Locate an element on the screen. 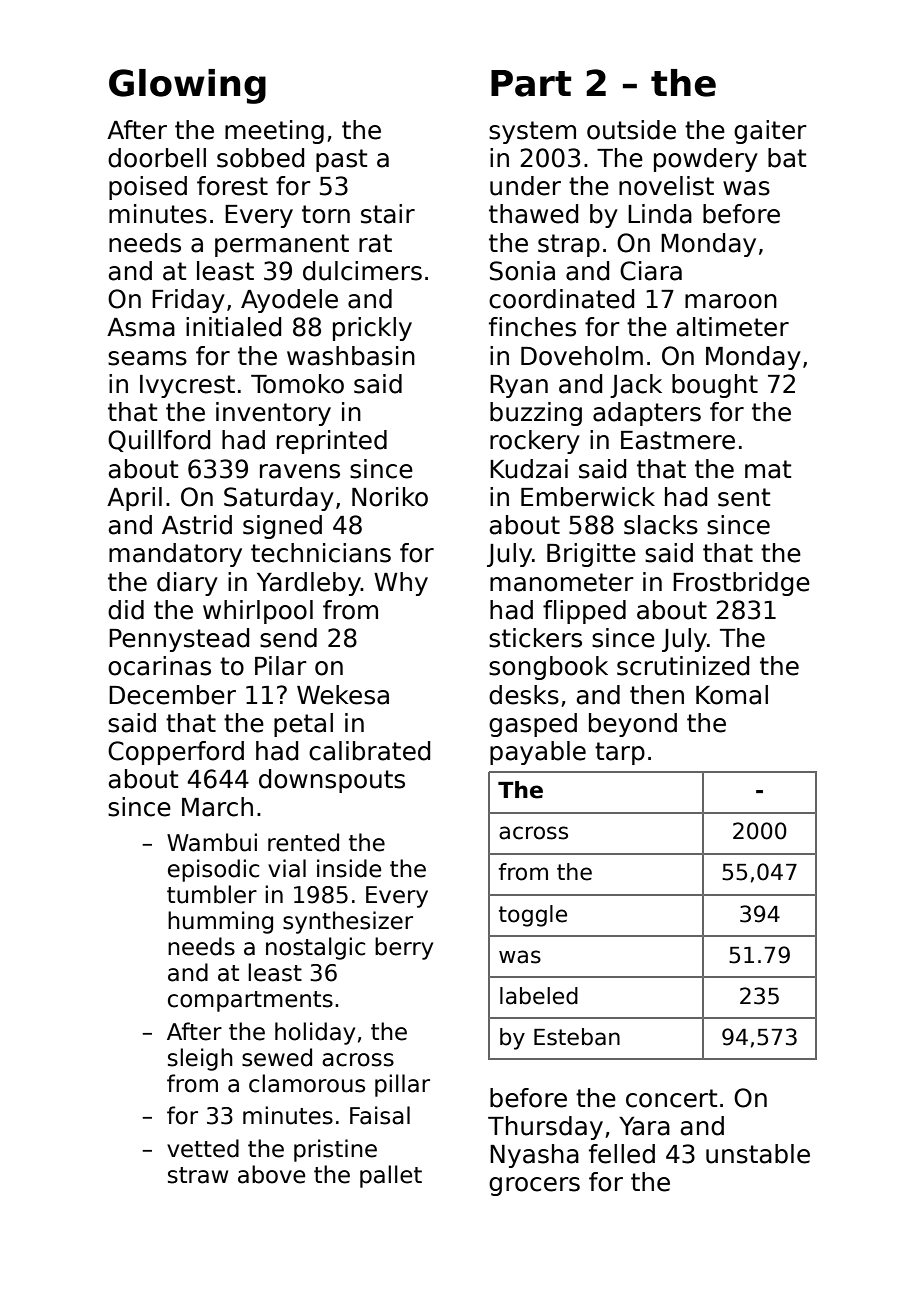 Image resolution: width=924 pixels, height=1311 pixels. poised is located at coordinates (148, 188).
